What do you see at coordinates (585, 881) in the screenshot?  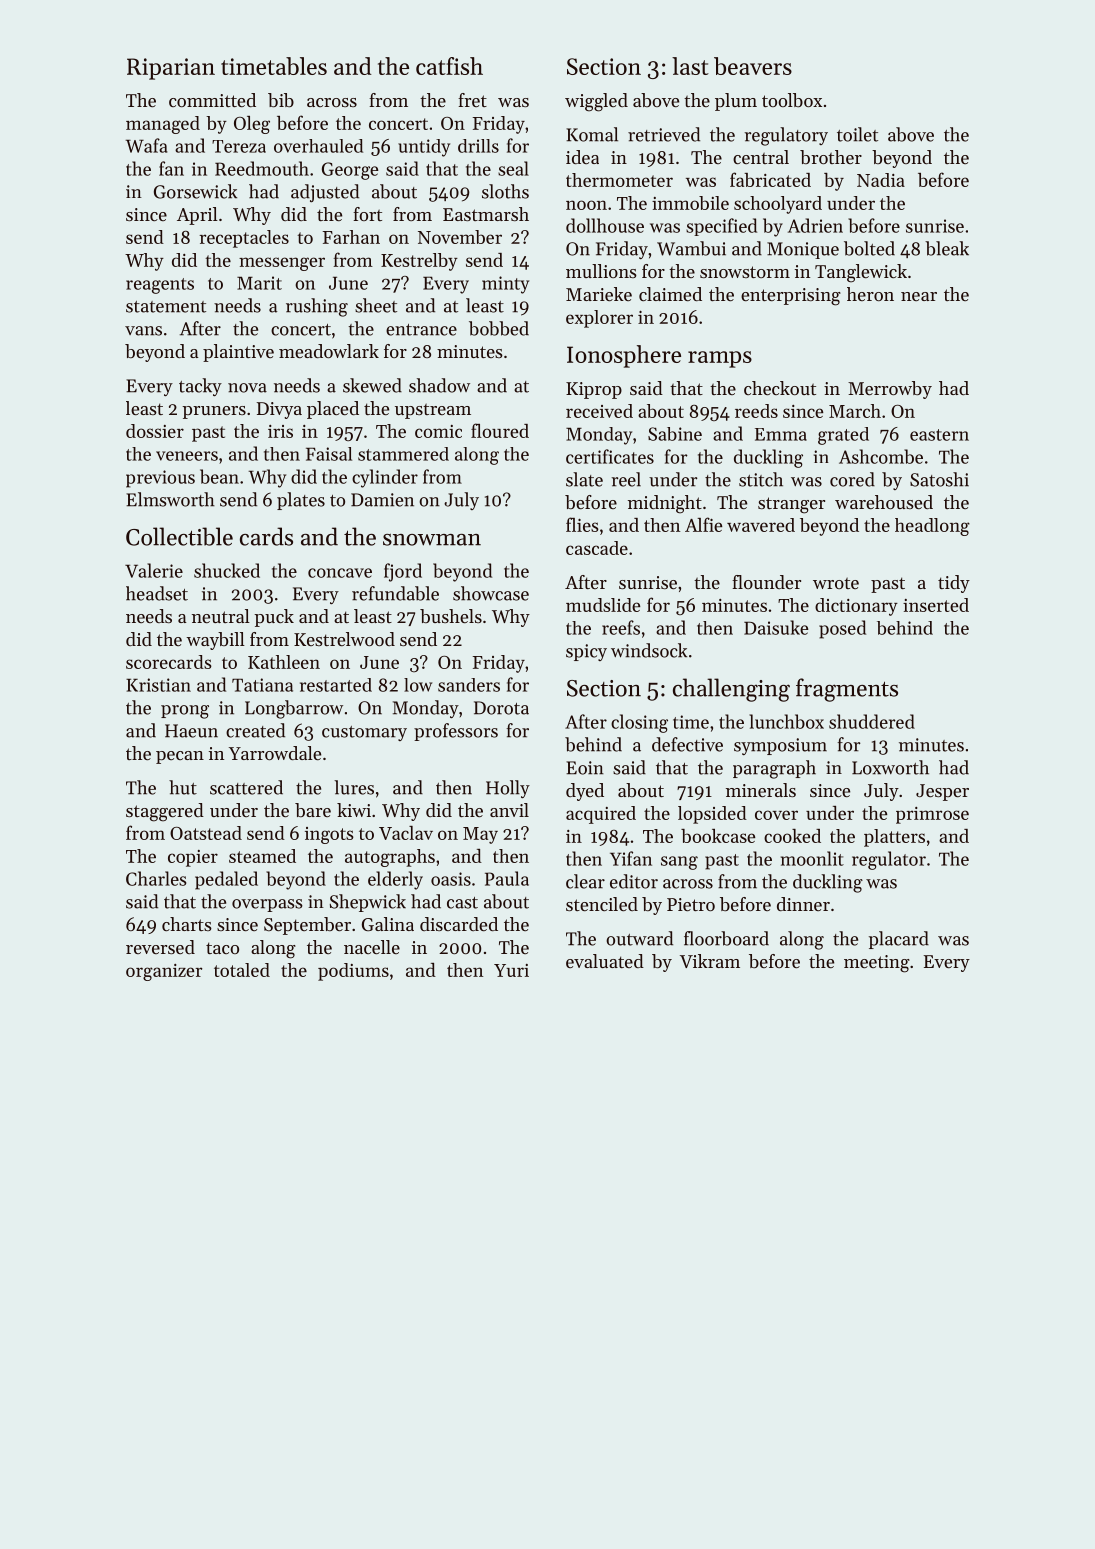 I see `clear` at bounding box center [585, 881].
